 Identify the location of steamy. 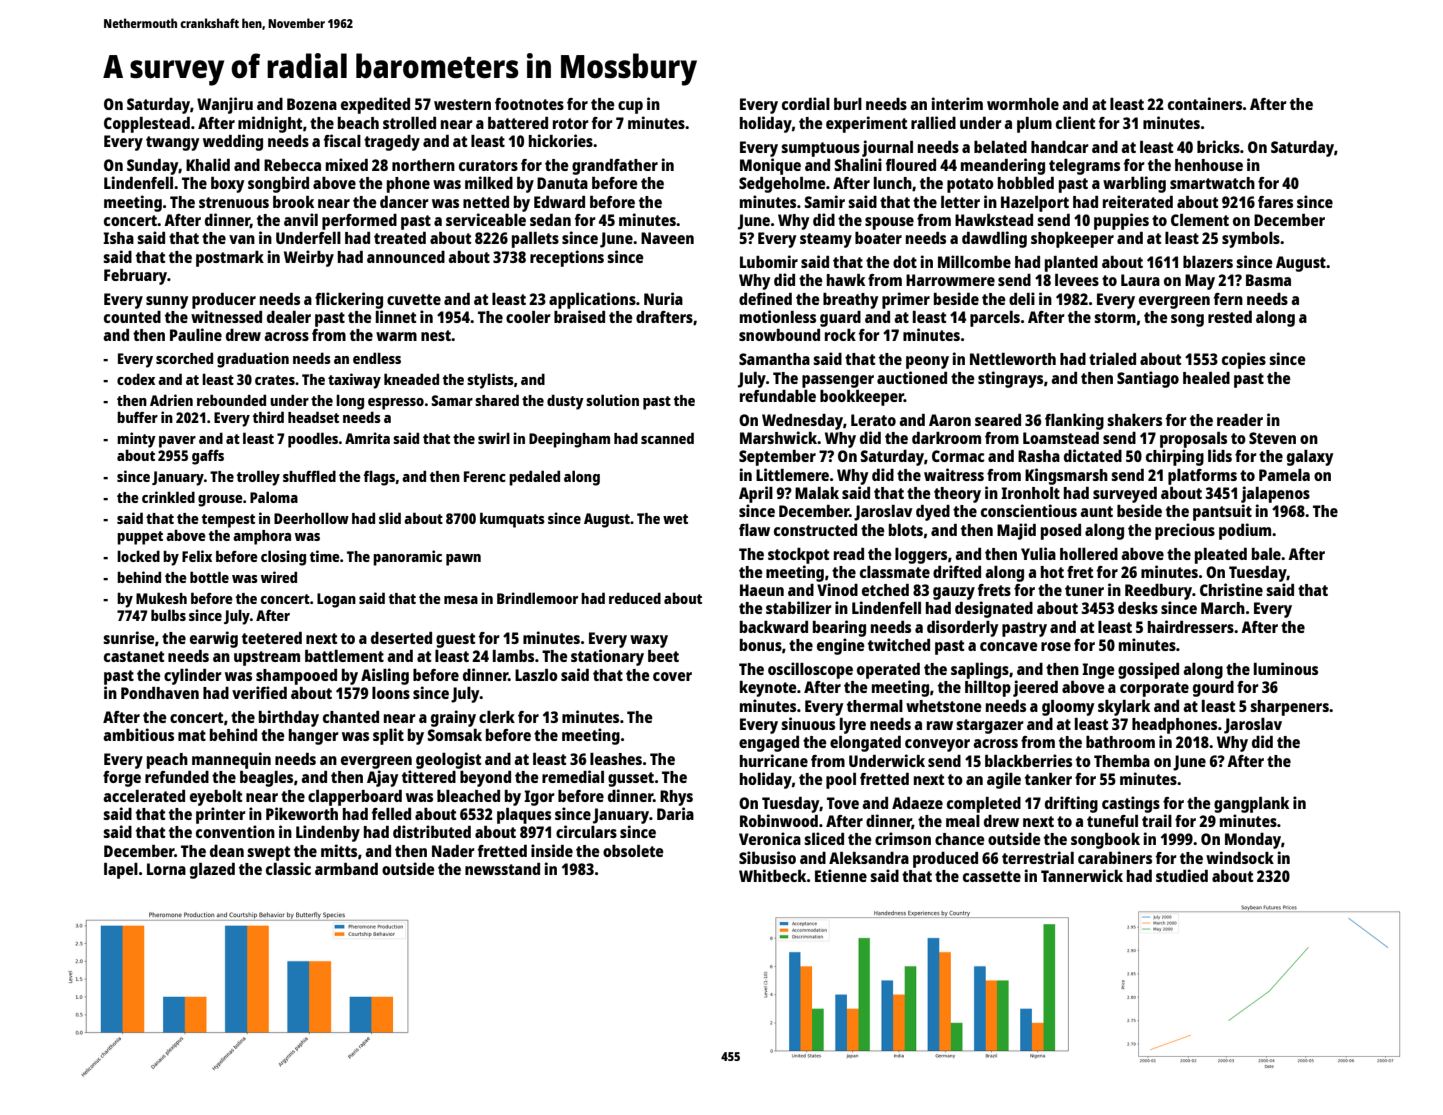
(826, 240).
